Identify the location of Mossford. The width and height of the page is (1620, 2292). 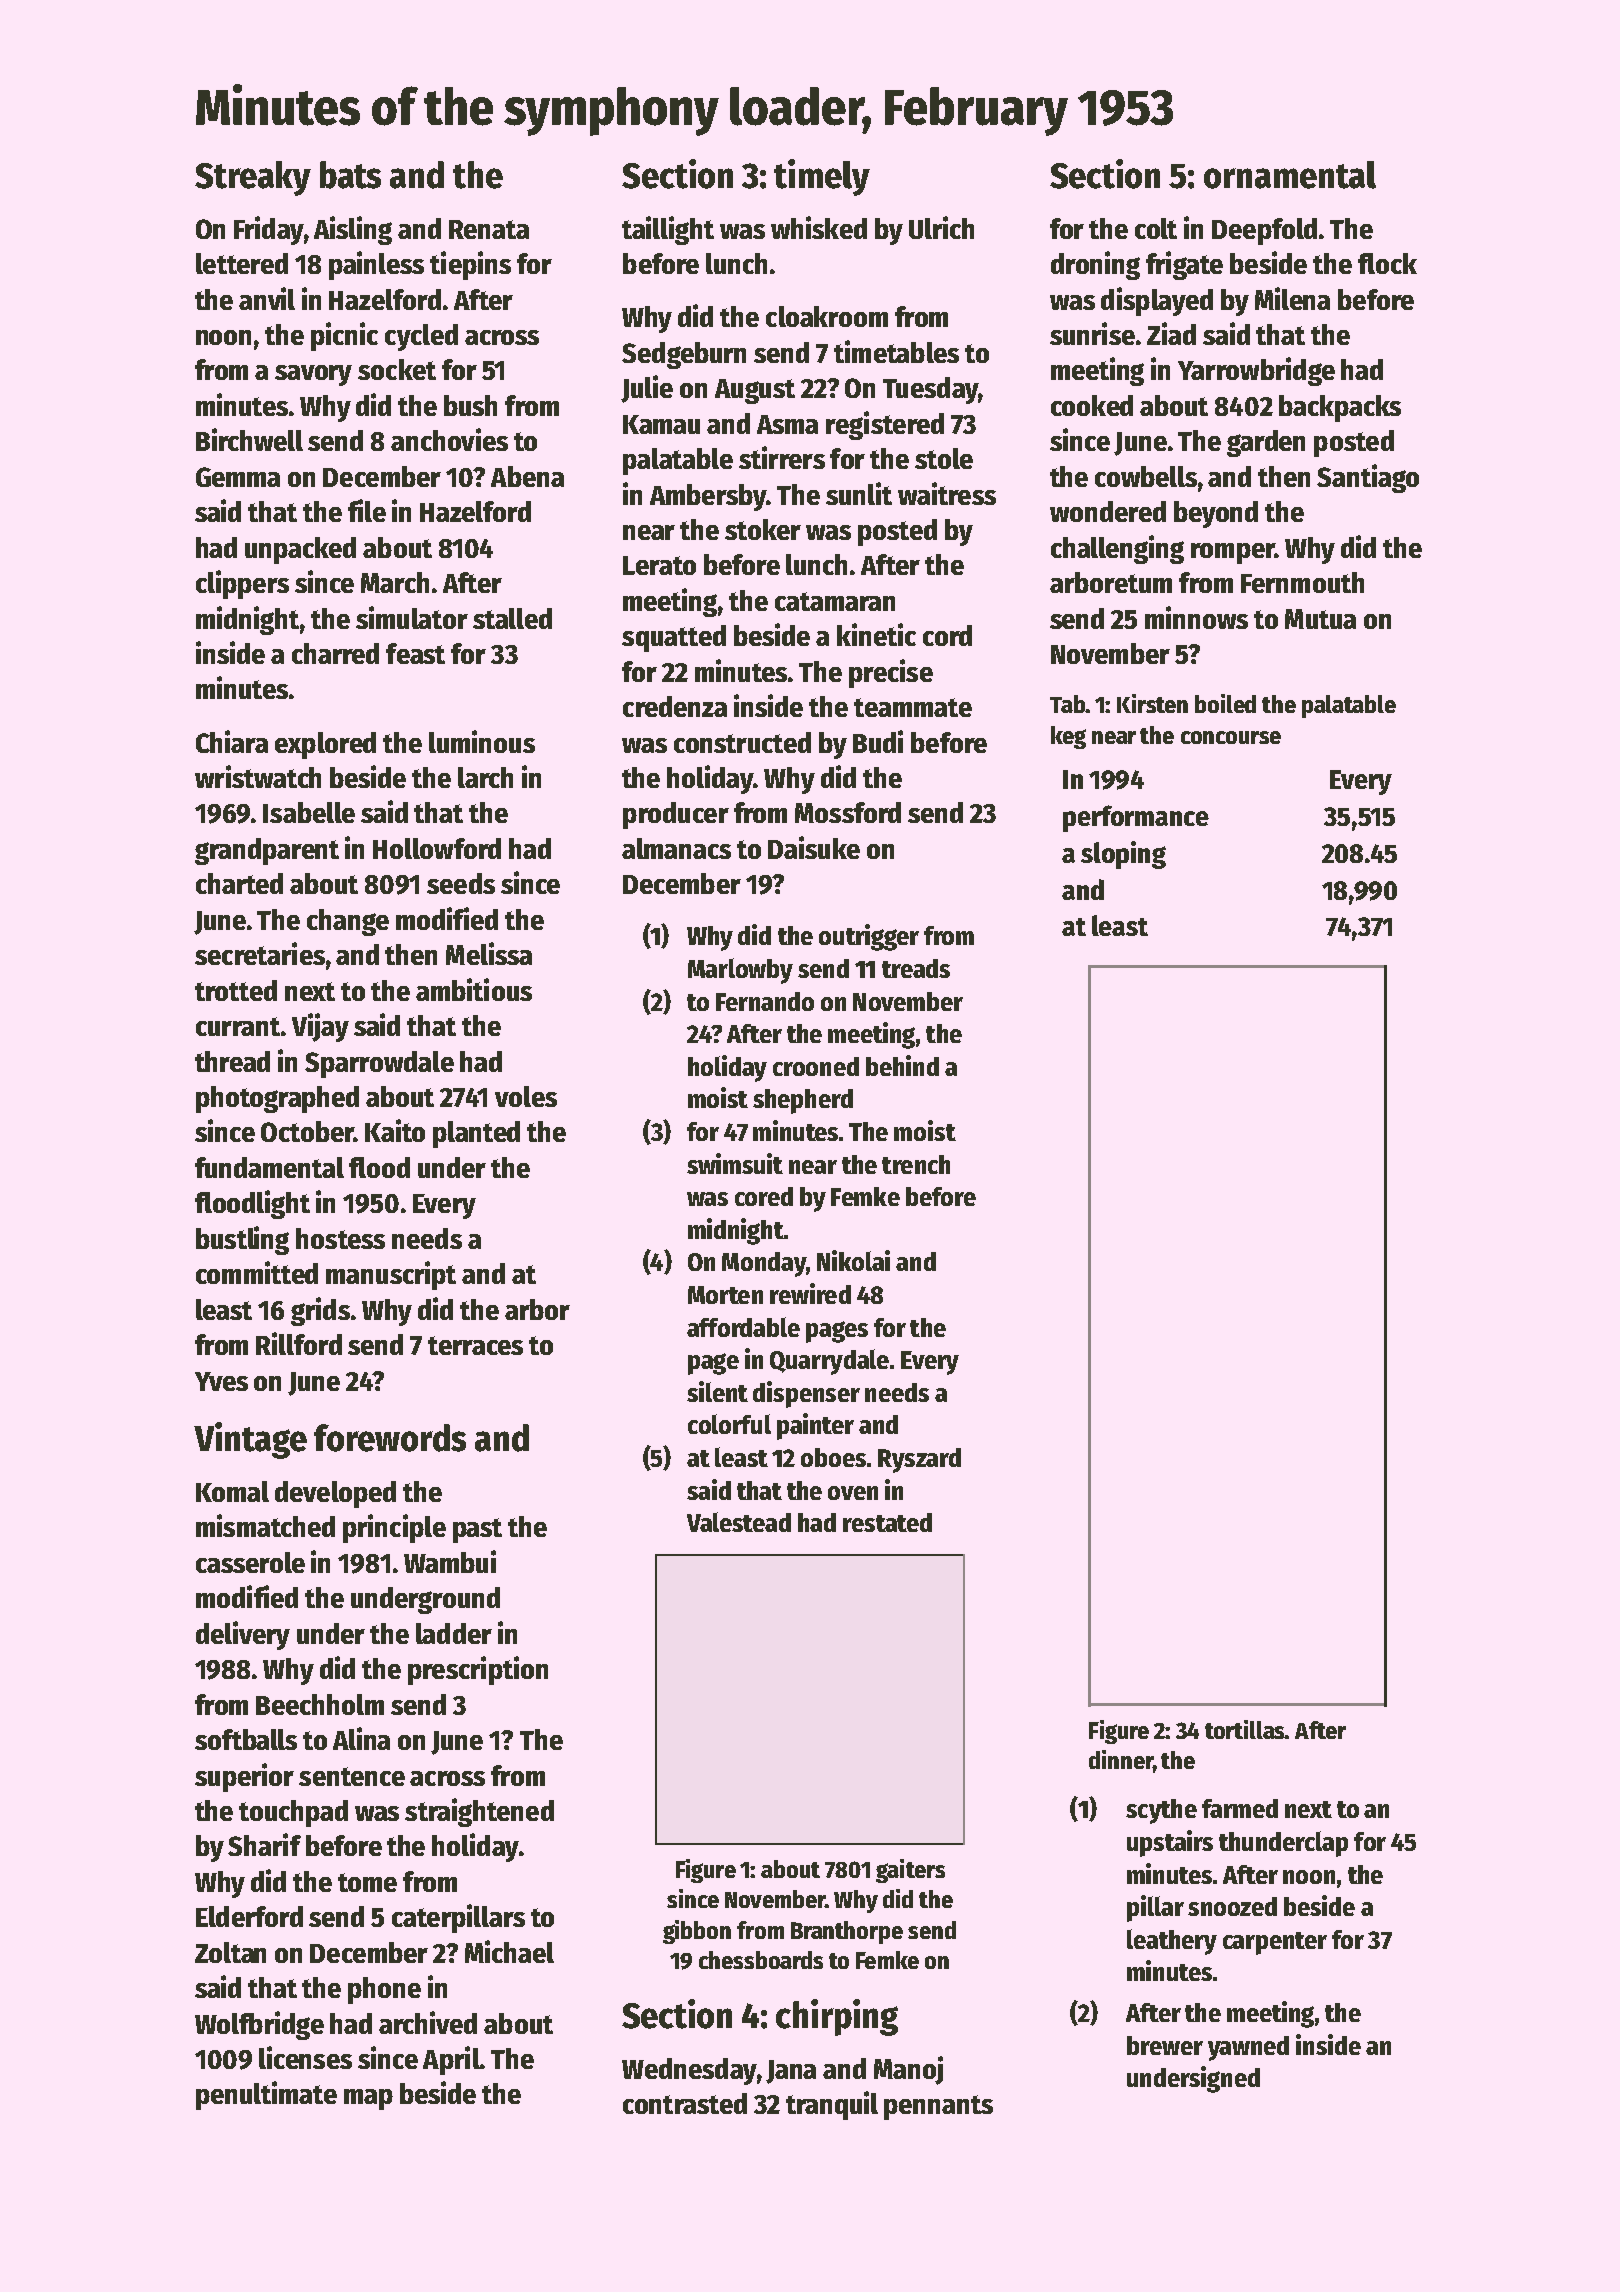
(848, 812).
